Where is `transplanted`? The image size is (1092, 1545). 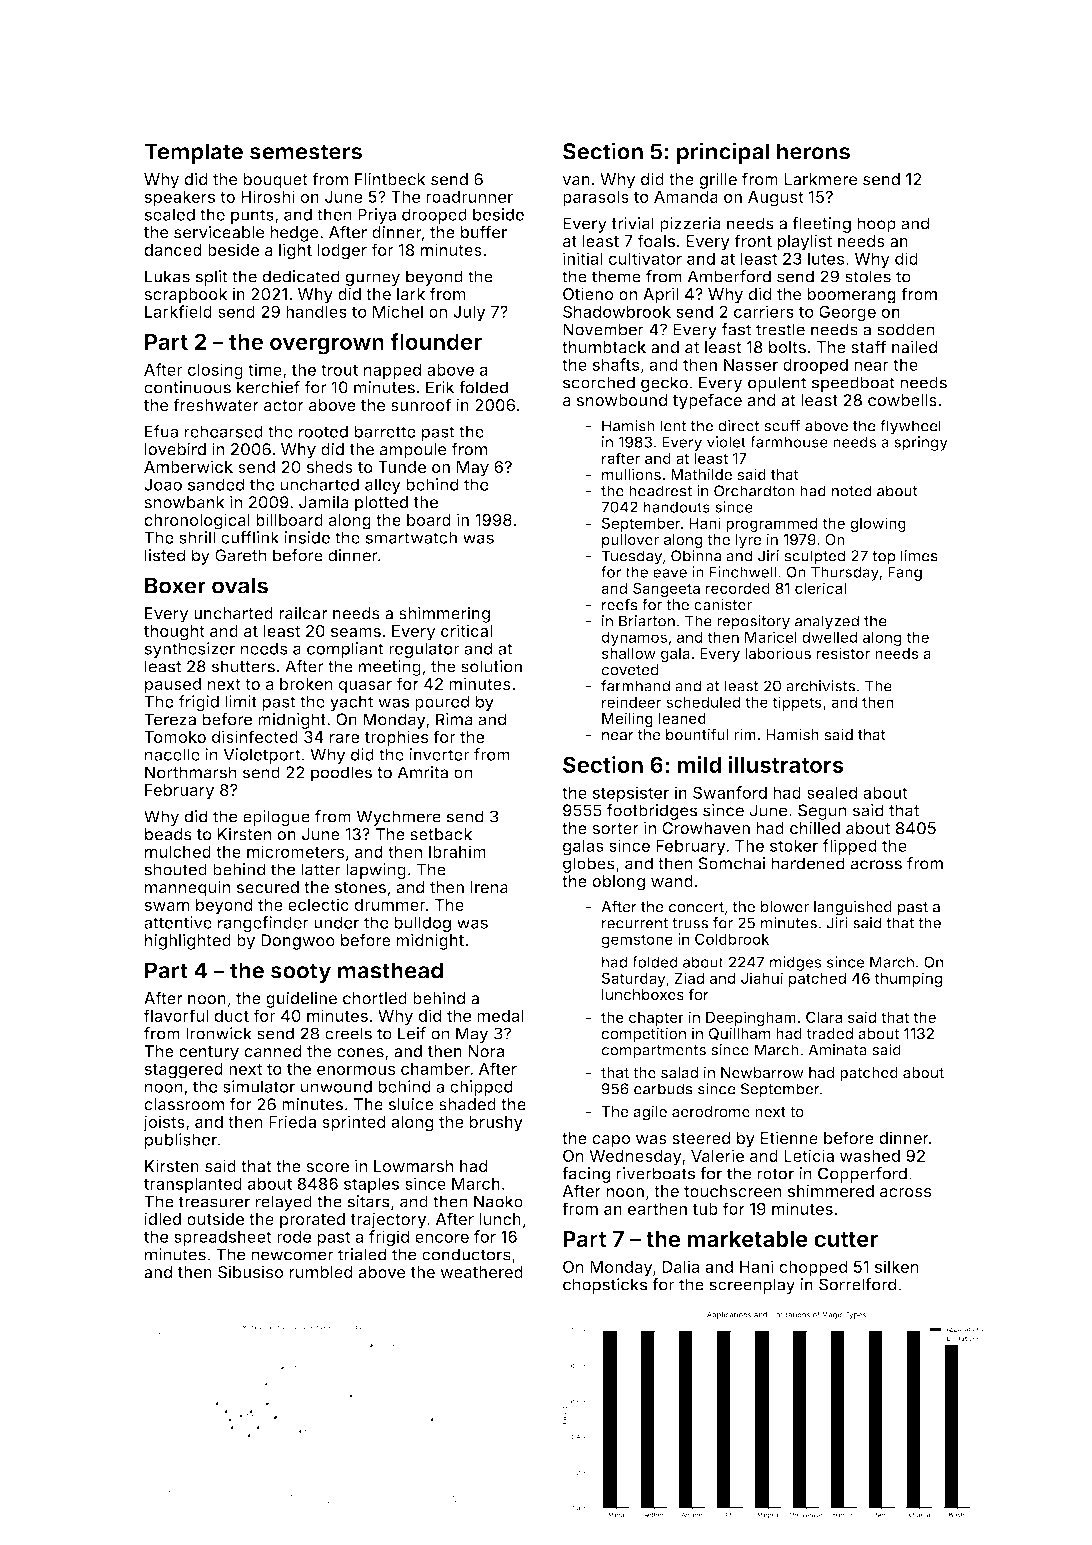
transplanted is located at coordinates (193, 1185).
